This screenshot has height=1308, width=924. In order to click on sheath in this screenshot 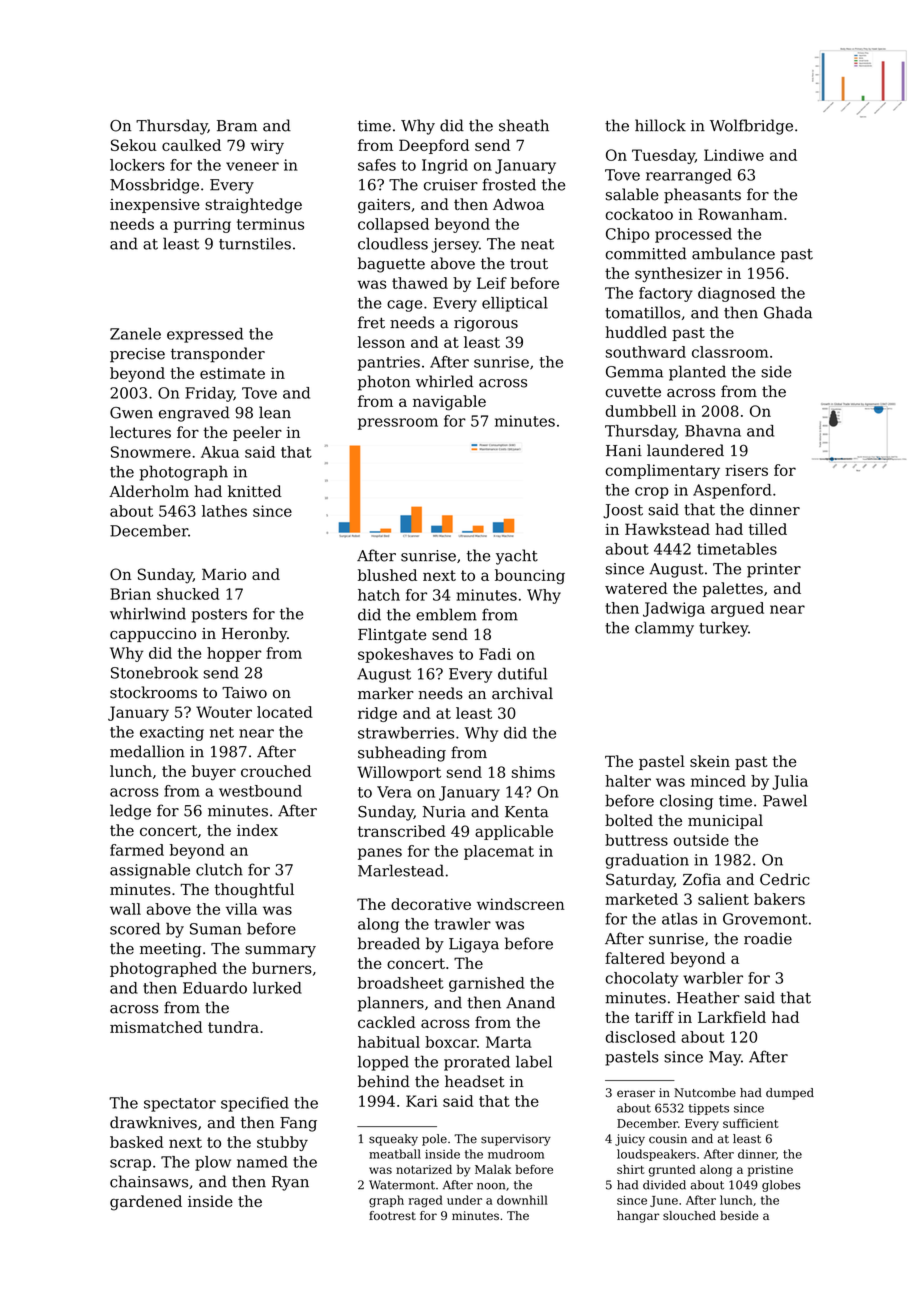, I will do `click(524, 125)`.
